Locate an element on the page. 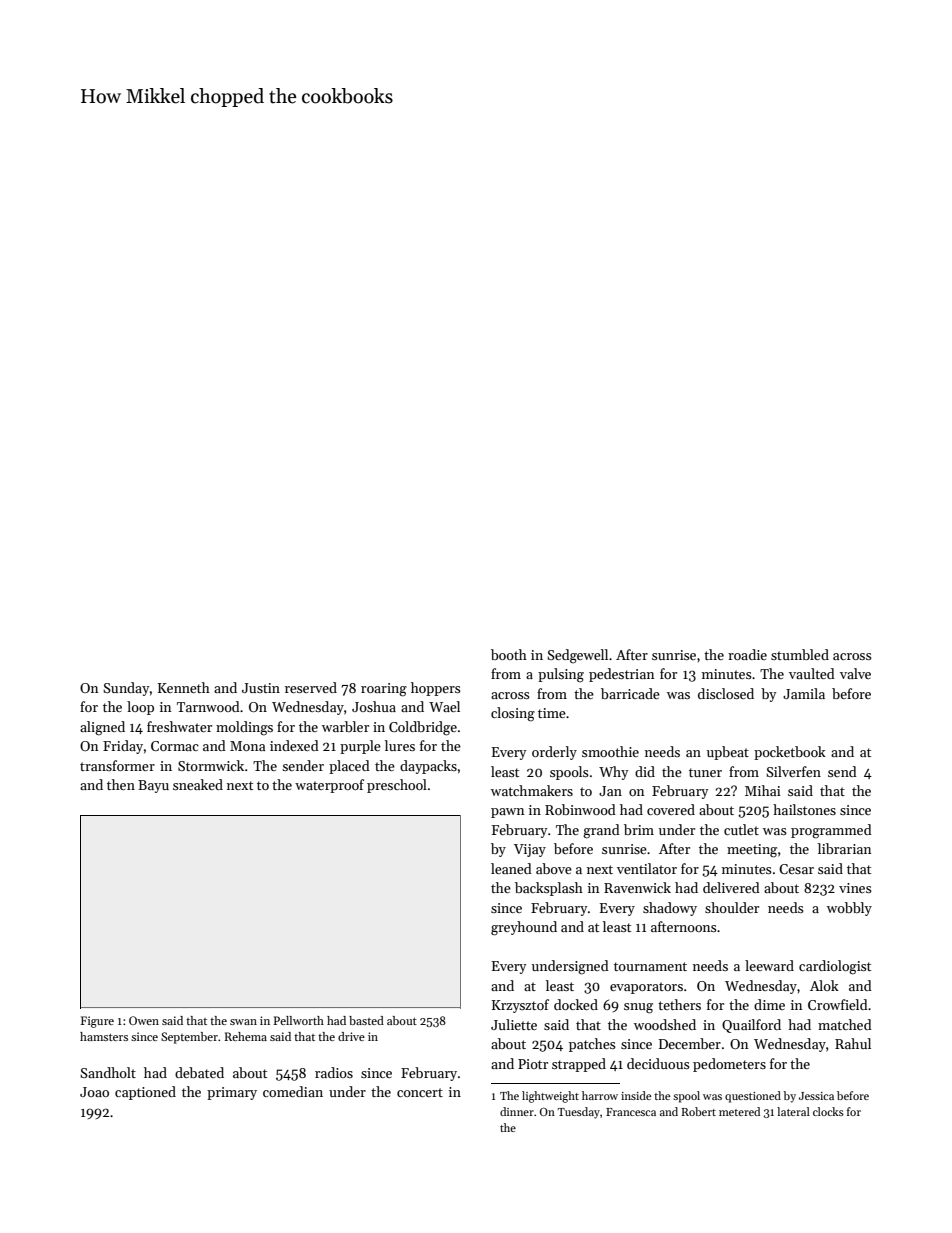 Image resolution: width=952 pixels, height=1233 pixels. Owen is located at coordinates (144, 1020).
